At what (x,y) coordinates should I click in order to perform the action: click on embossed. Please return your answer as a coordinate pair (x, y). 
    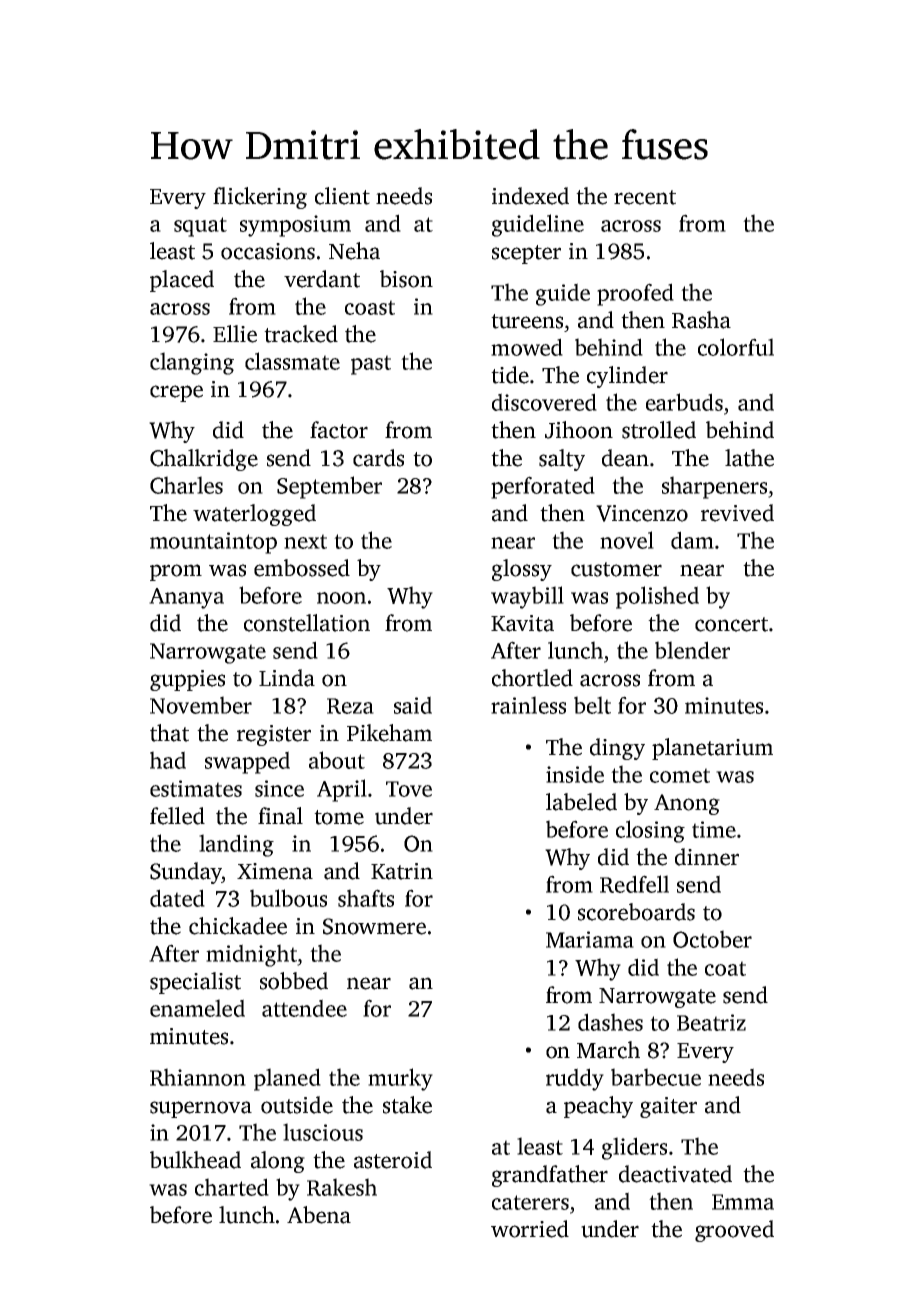
    Looking at the image, I should click on (302, 568).
